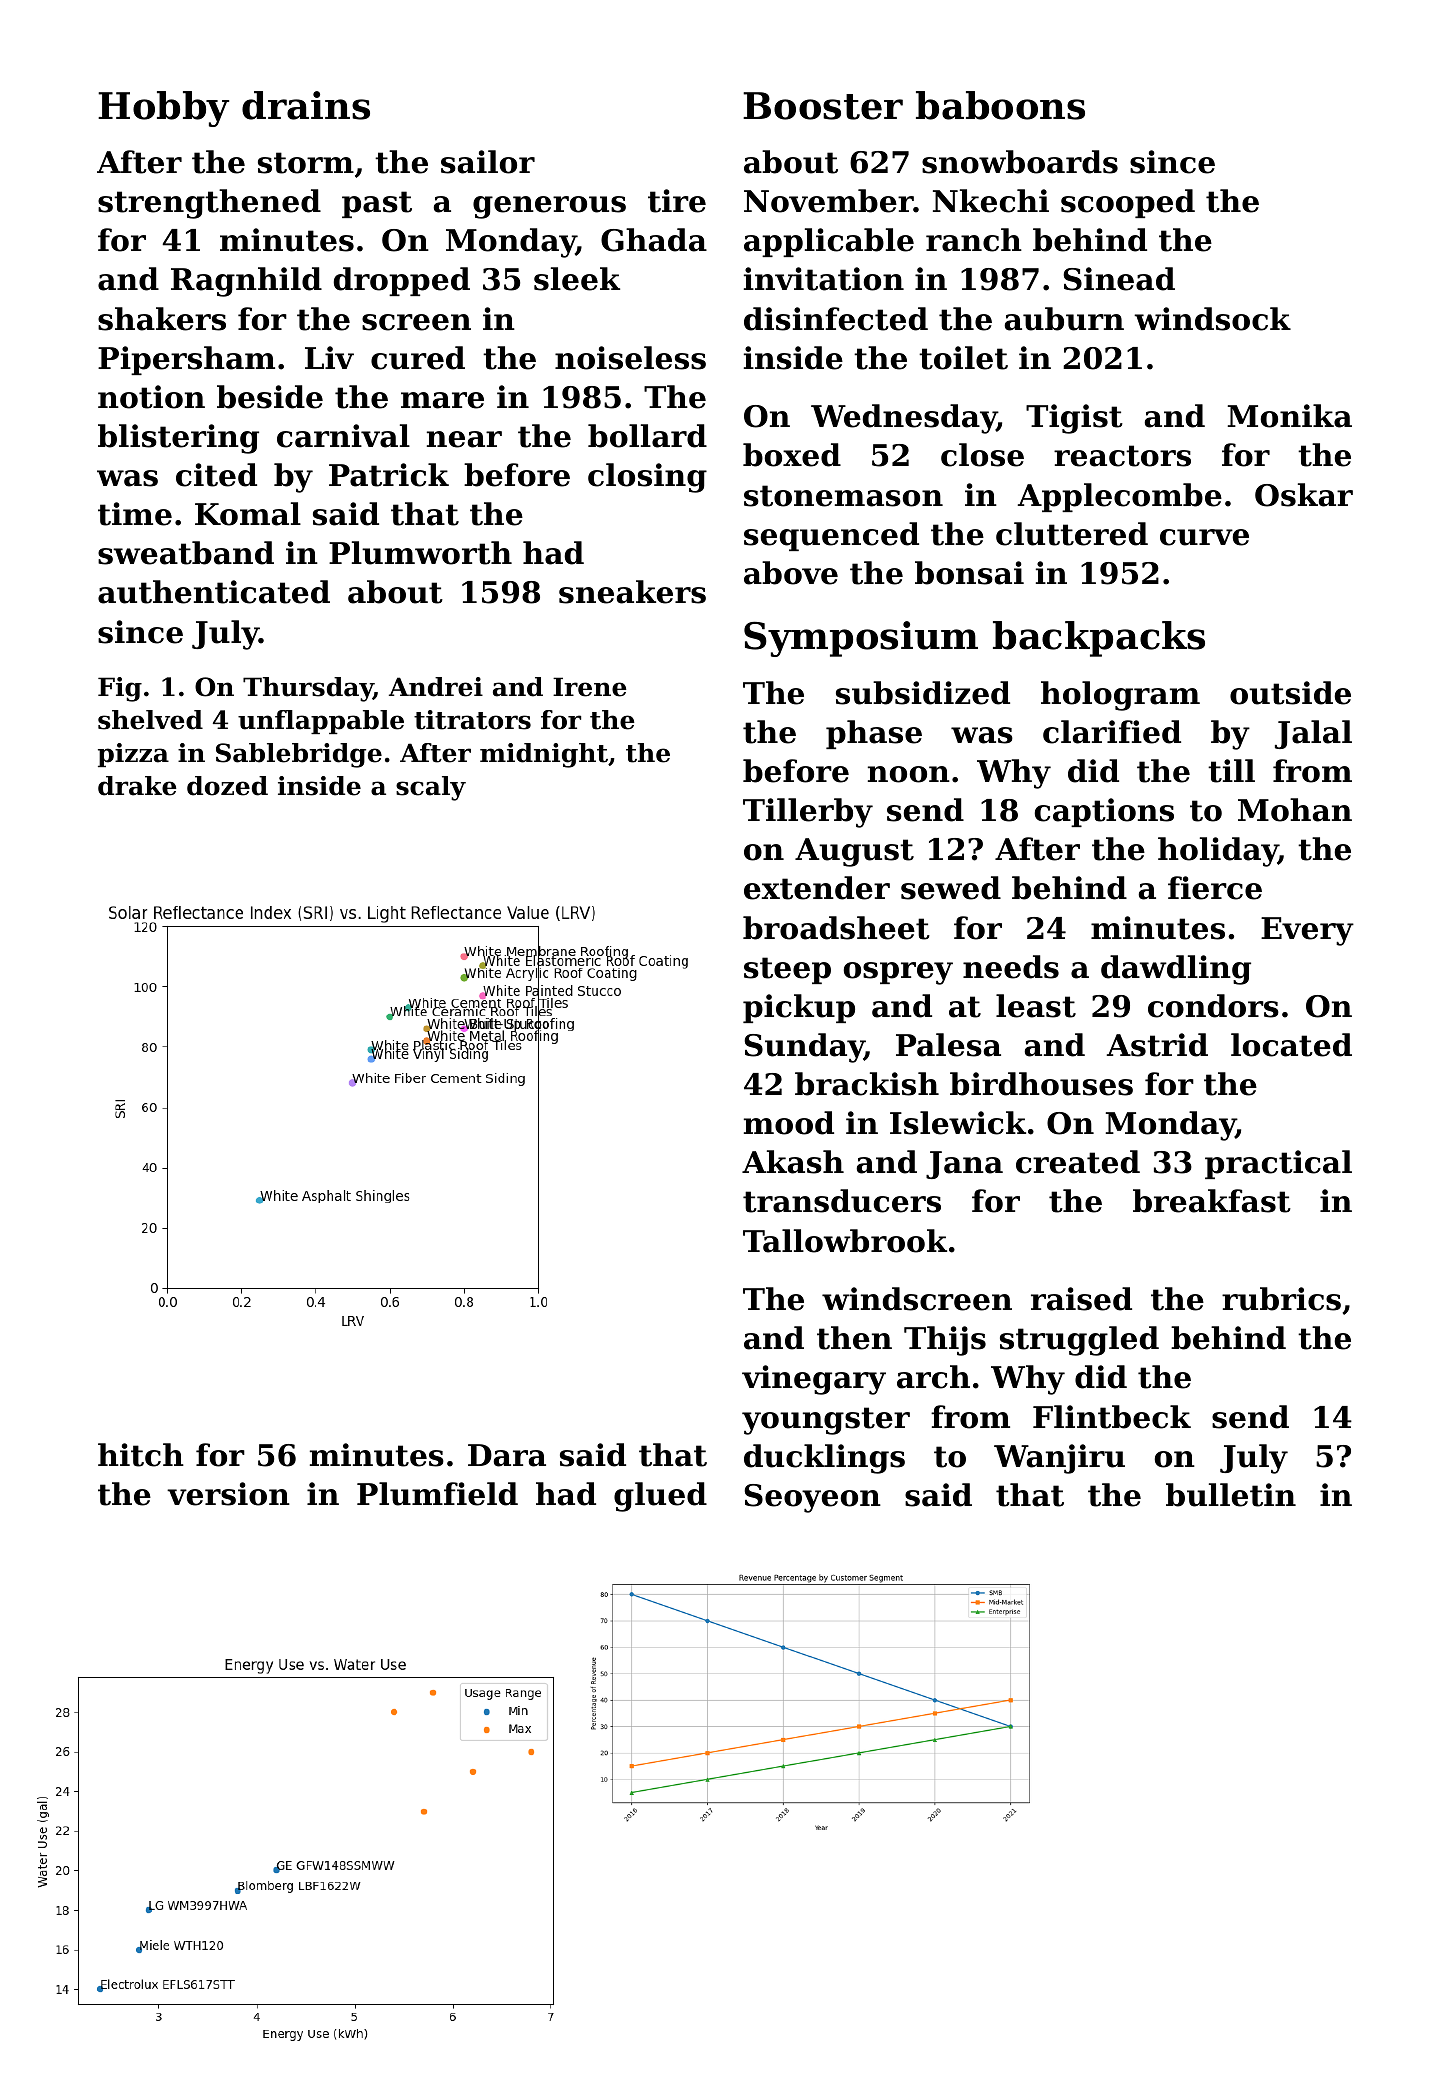 This document has height=2100, width=1450. What do you see at coordinates (590, 687) in the document?
I see `Irene` at bounding box center [590, 687].
